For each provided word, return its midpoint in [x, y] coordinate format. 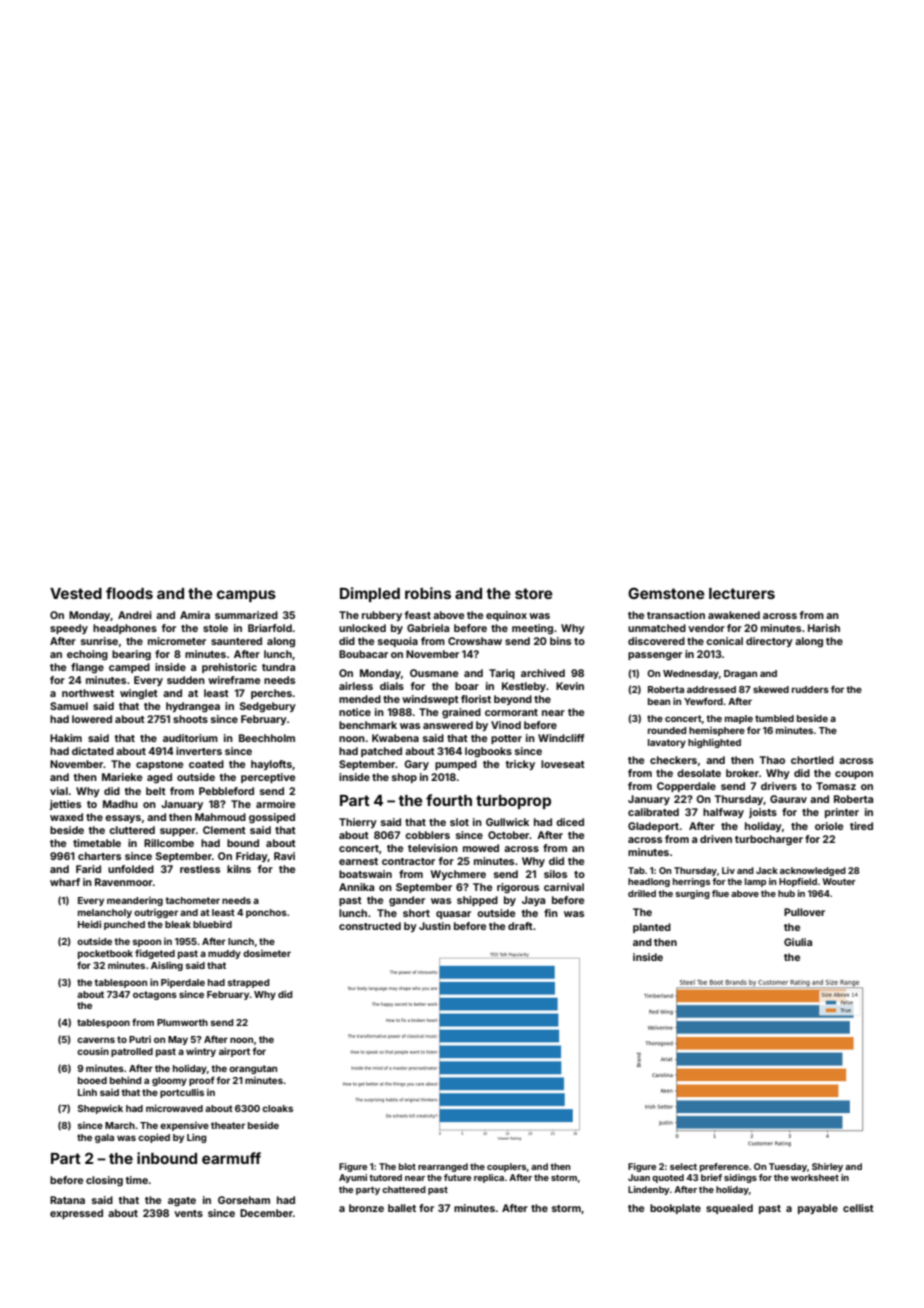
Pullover [804, 912]
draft [520, 926]
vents [188, 1213]
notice [355, 712]
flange [87, 668]
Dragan [740, 674]
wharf [65, 882]
